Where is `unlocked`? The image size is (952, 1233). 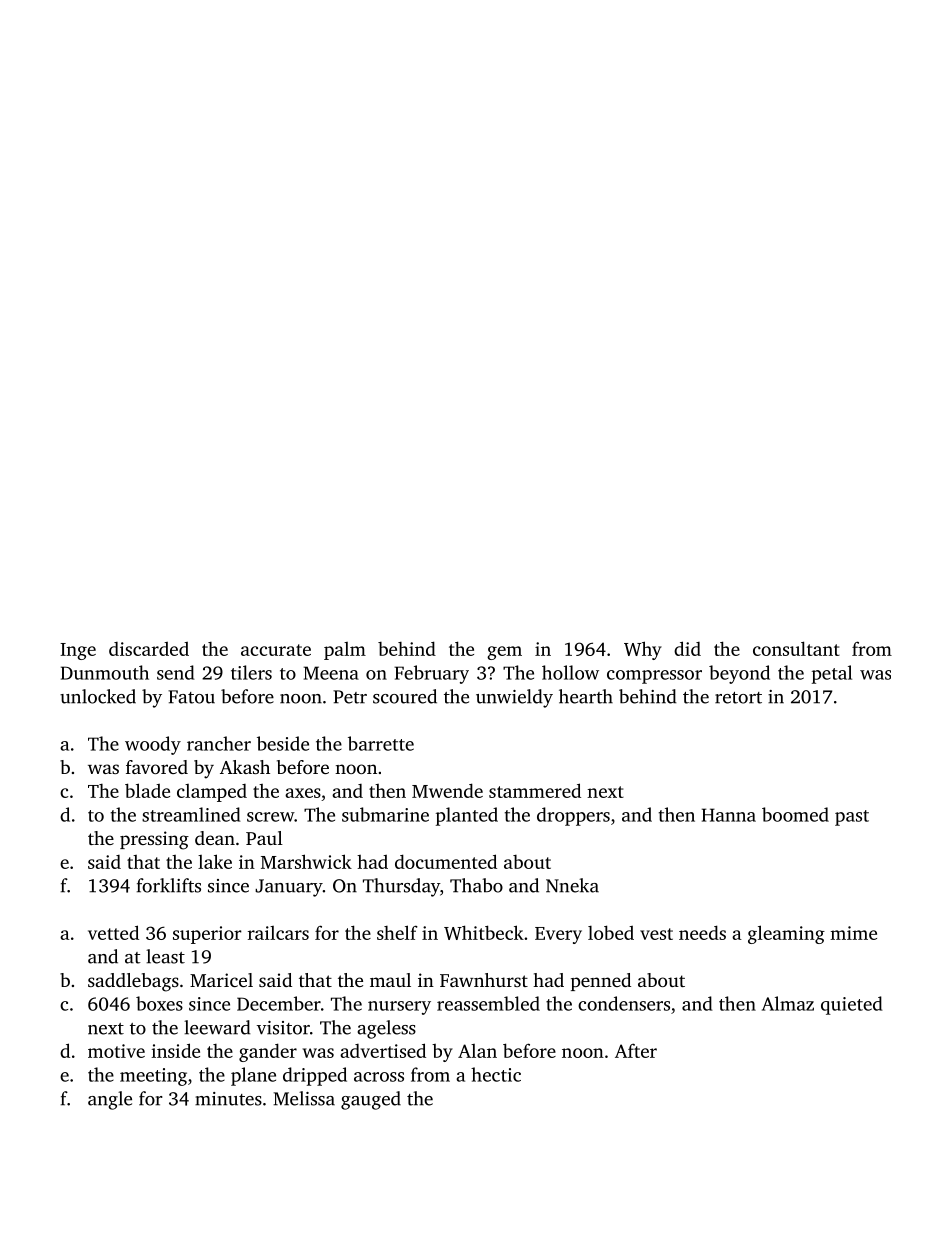 unlocked is located at coordinates (98, 696).
